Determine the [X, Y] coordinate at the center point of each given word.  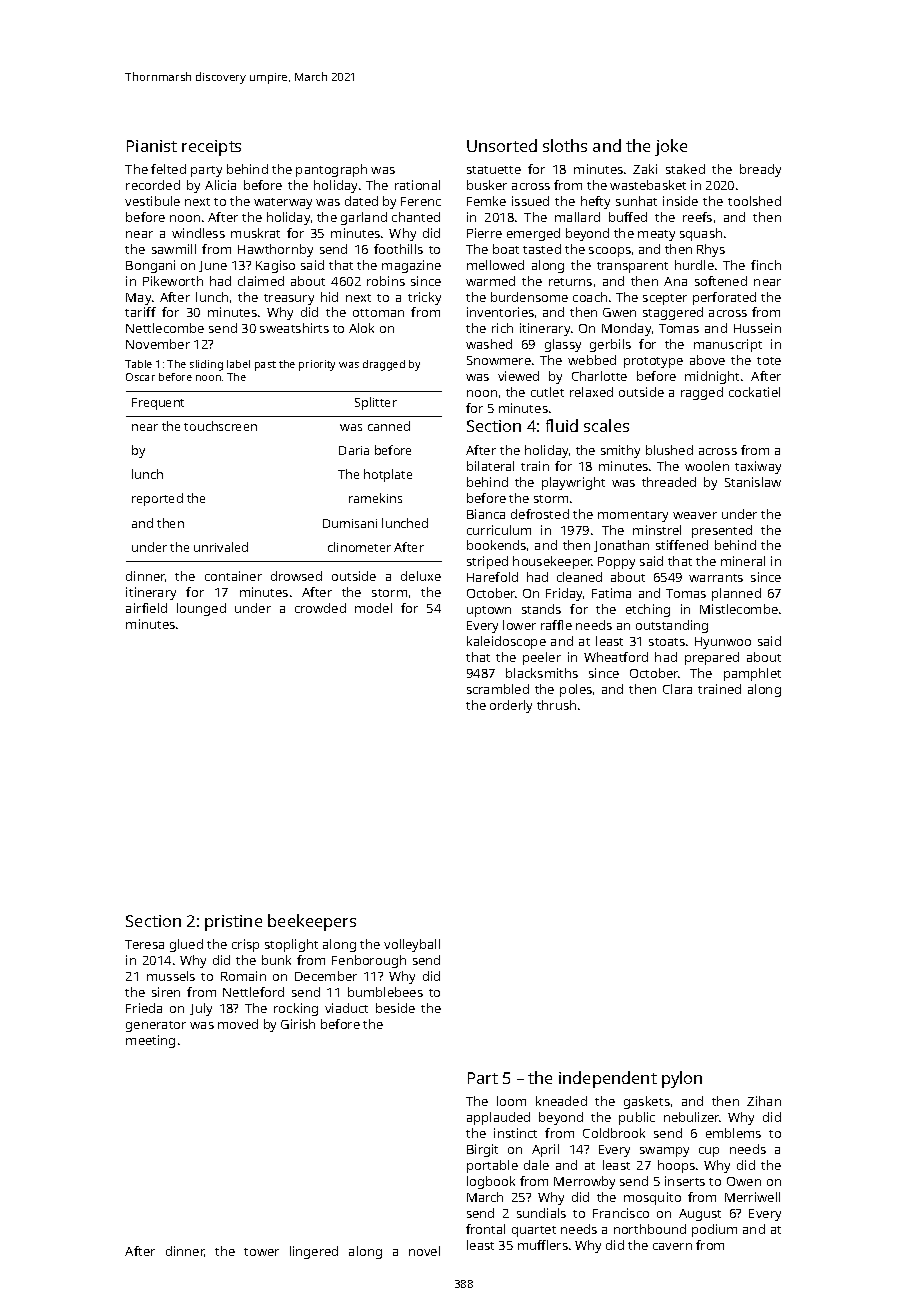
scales [606, 425]
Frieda [144, 1008]
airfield [146, 608]
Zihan [764, 1101]
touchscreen [220, 426]
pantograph [331, 170]
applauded [498, 1118]
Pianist [152, 146]
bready [760, 170]
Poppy [616, 563]
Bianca [486, 514]
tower [261, 1252]
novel [424, 1251]
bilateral [490, 466]
